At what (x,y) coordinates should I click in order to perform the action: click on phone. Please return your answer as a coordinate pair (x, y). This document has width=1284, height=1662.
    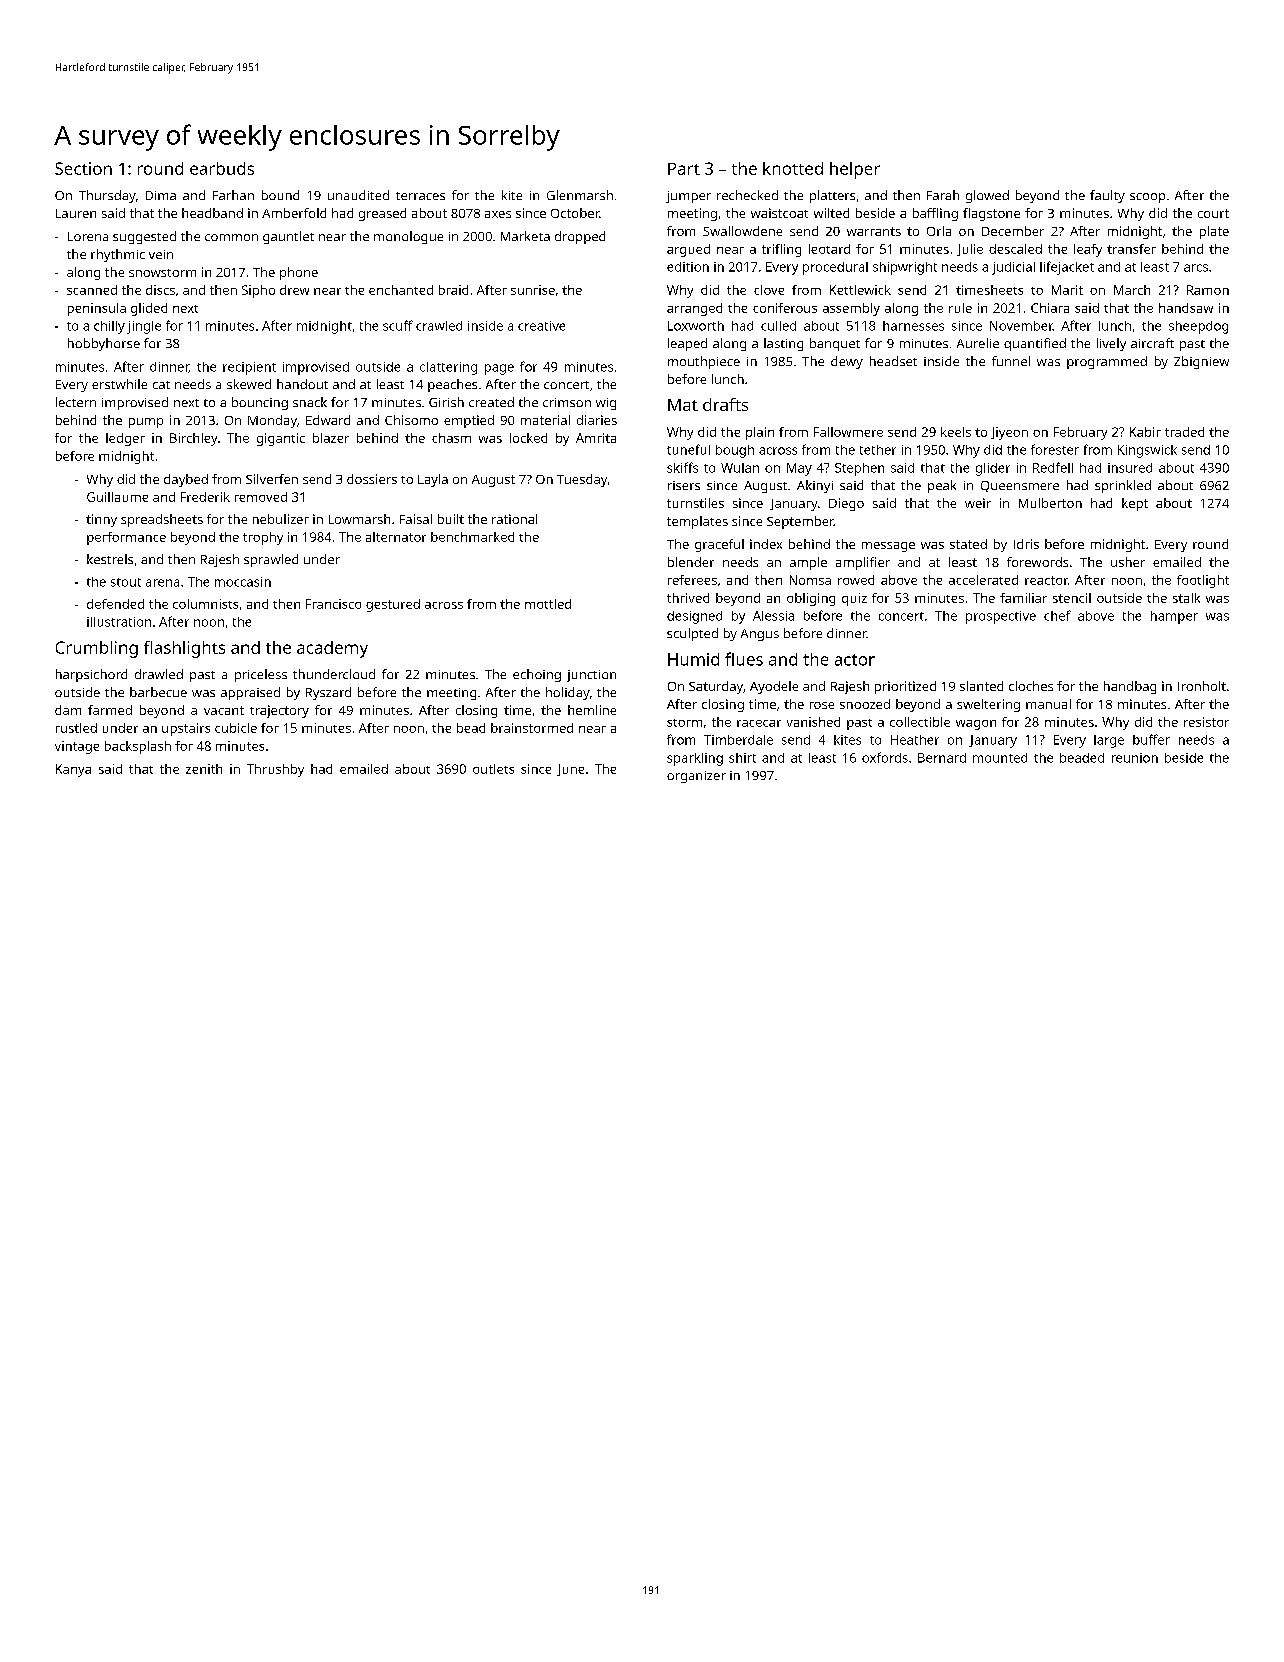
    Looking at the image, I should click on (299, 273).
